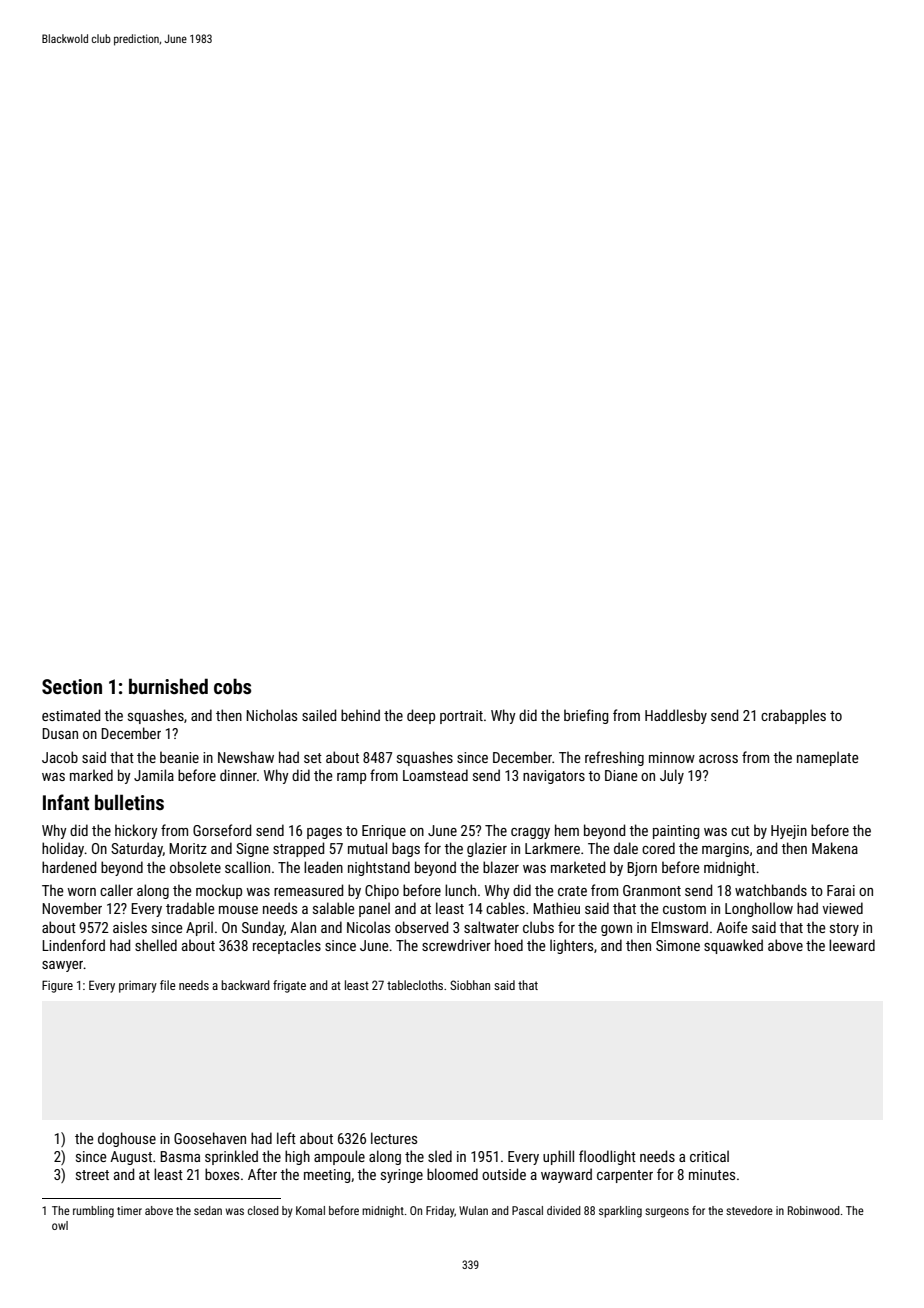  What do you see at coordinates (232, 686) in the document?
I see `cobs` at bounding box center [232, 686].
